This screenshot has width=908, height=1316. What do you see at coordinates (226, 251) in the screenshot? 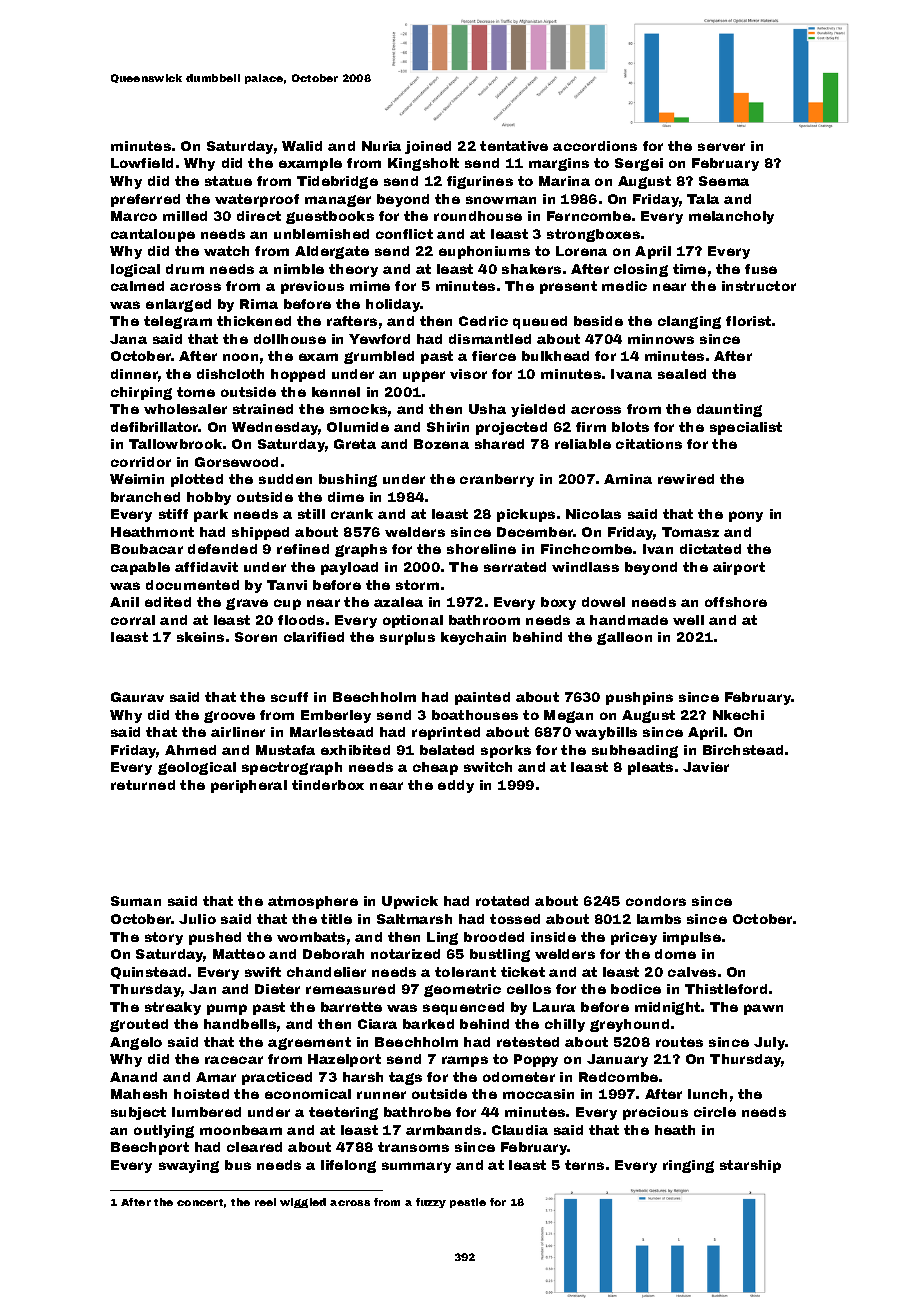
I see `watch` at bounding box center [226, 251].
